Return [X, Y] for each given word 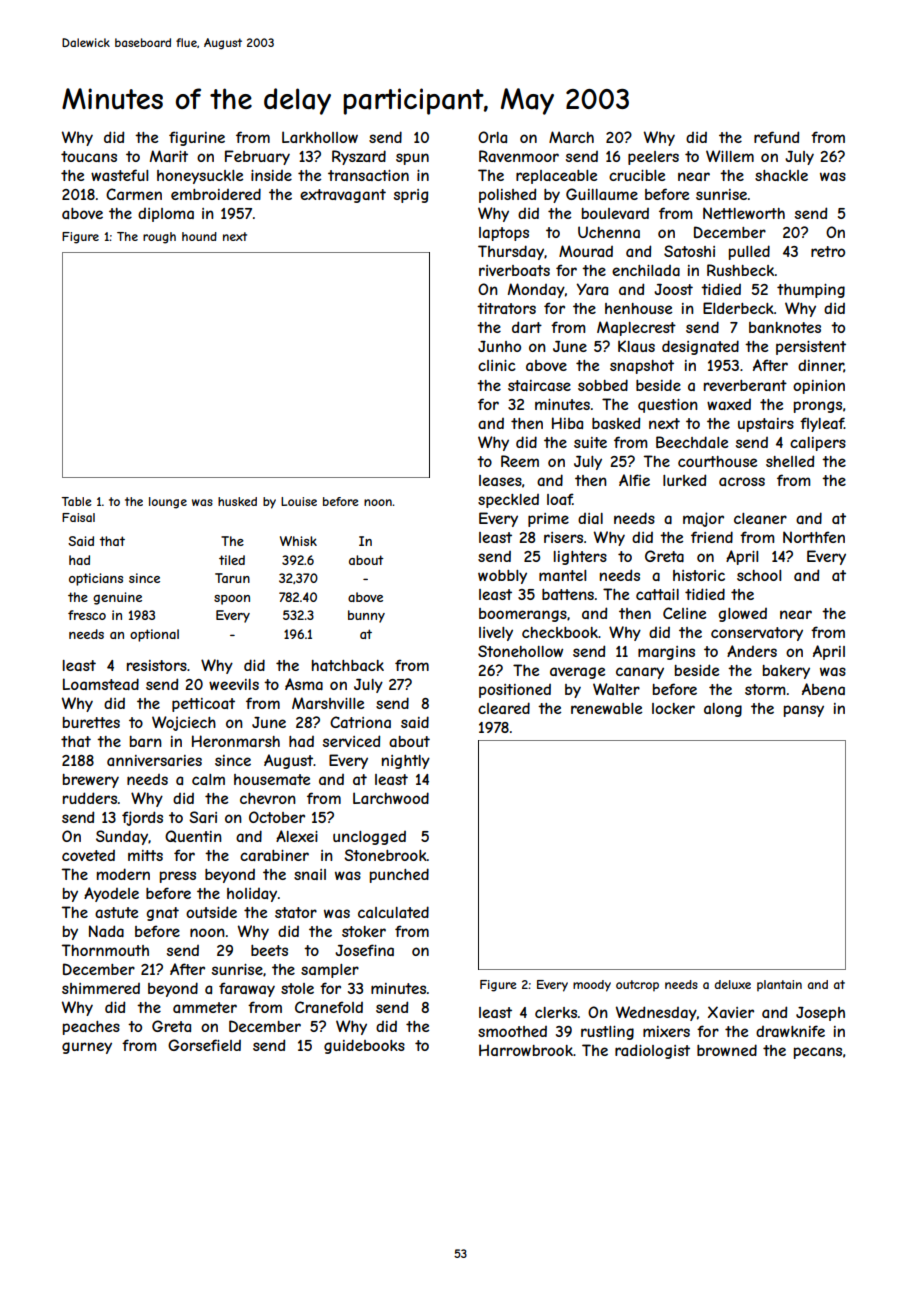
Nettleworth [744, 213]
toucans [89, 156]
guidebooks [364, 1046]
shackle [781, 175]
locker [673, 708]
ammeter [205, 1007]
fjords [142, 818]
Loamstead [101, 684]
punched [399, 875]
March [571, 137]
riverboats [514, 270]
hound [199, 236]
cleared [504, 708]
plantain [779, 986]
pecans [818, 1053]
